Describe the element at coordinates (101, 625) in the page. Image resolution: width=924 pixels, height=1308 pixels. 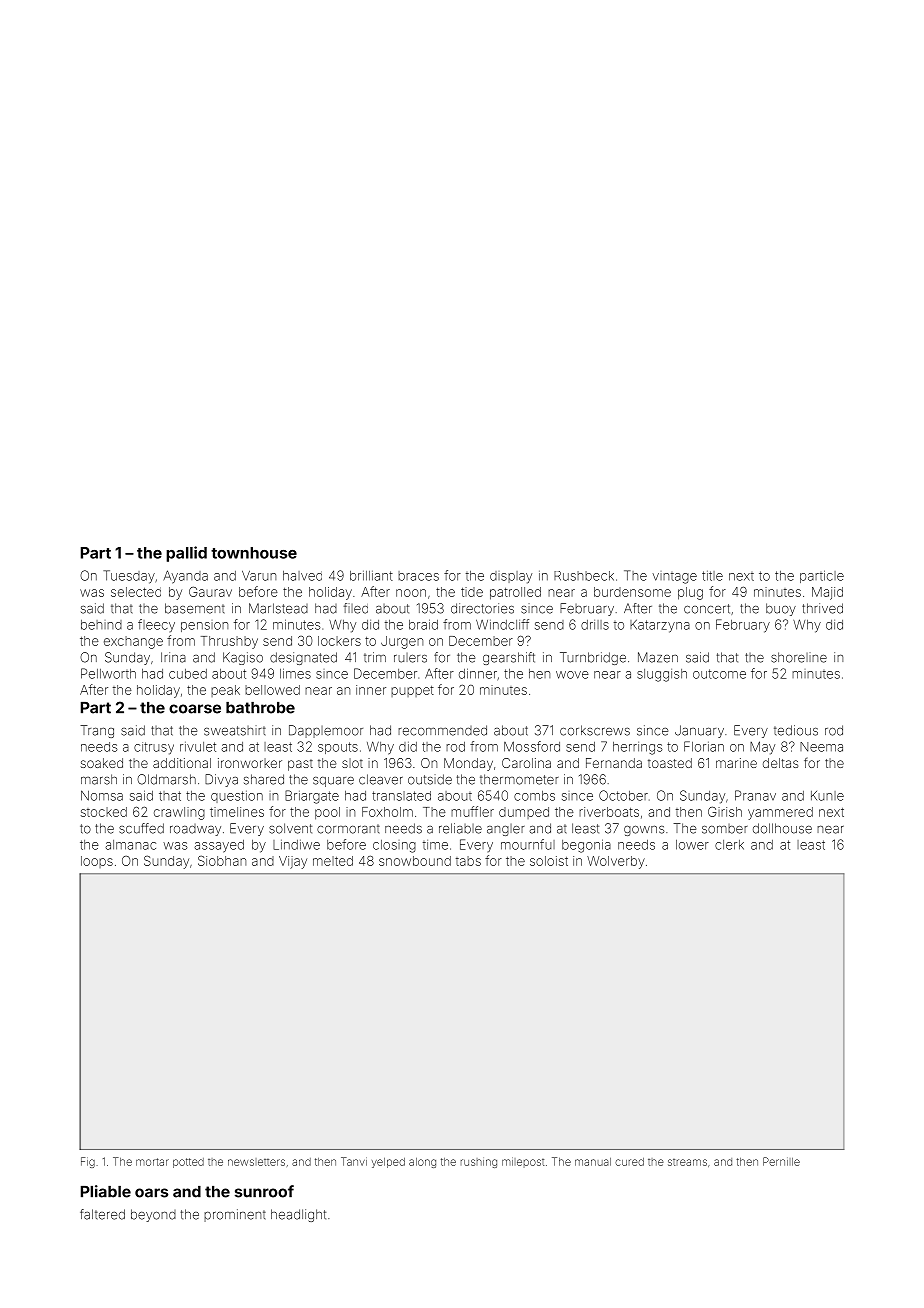
I see `behind` at that location.
